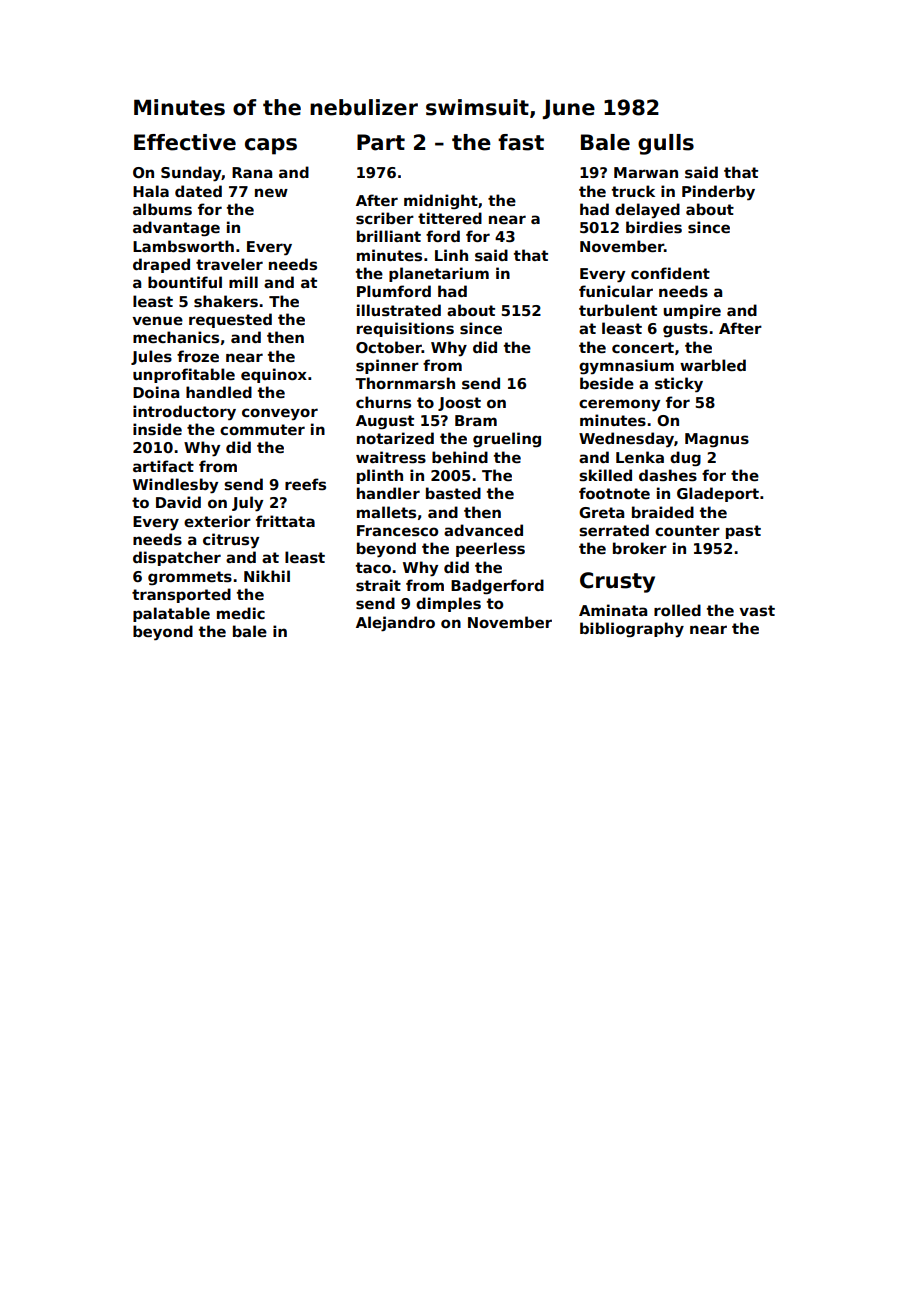 This page has height=1316, width=908. I want to click on equinox, so click(274, 375).
